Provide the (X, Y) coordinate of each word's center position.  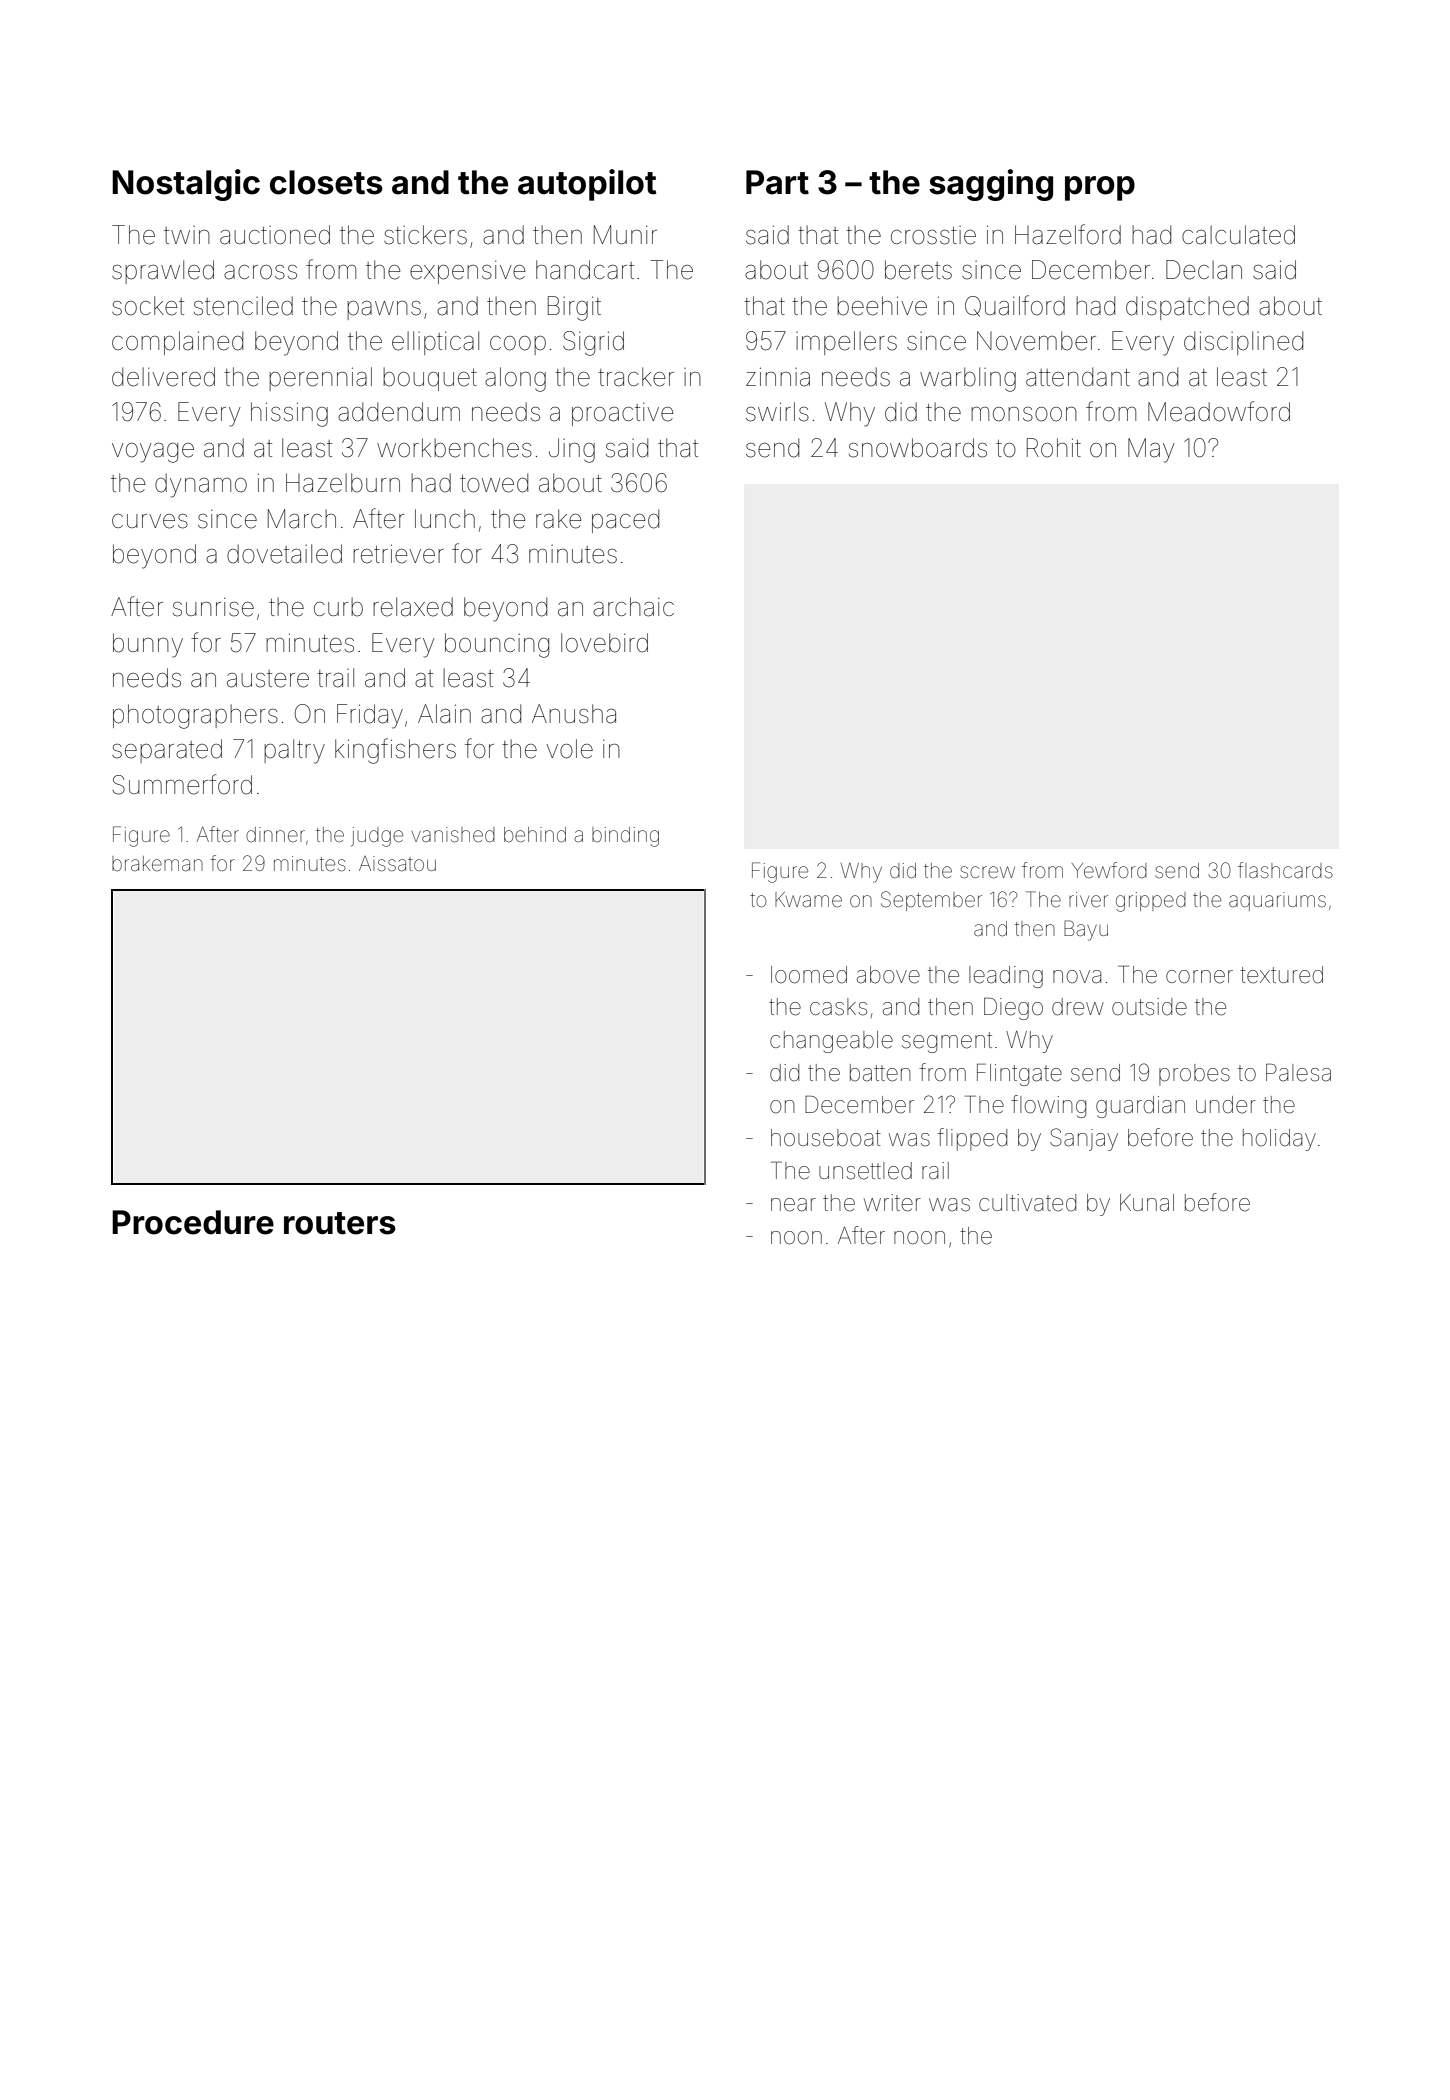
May (1151, 450)
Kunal (1147, 1203)
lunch (445, 518)
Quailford (1015, 306)
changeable (831, 1042)
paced (625, 521)
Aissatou (397, 863)
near (793, 1205)
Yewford (1109, 870)
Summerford (182, 784)
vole (569, 749)
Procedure (193, 1222)
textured (1281, 975)
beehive (882, 306)
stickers (425, 235)
